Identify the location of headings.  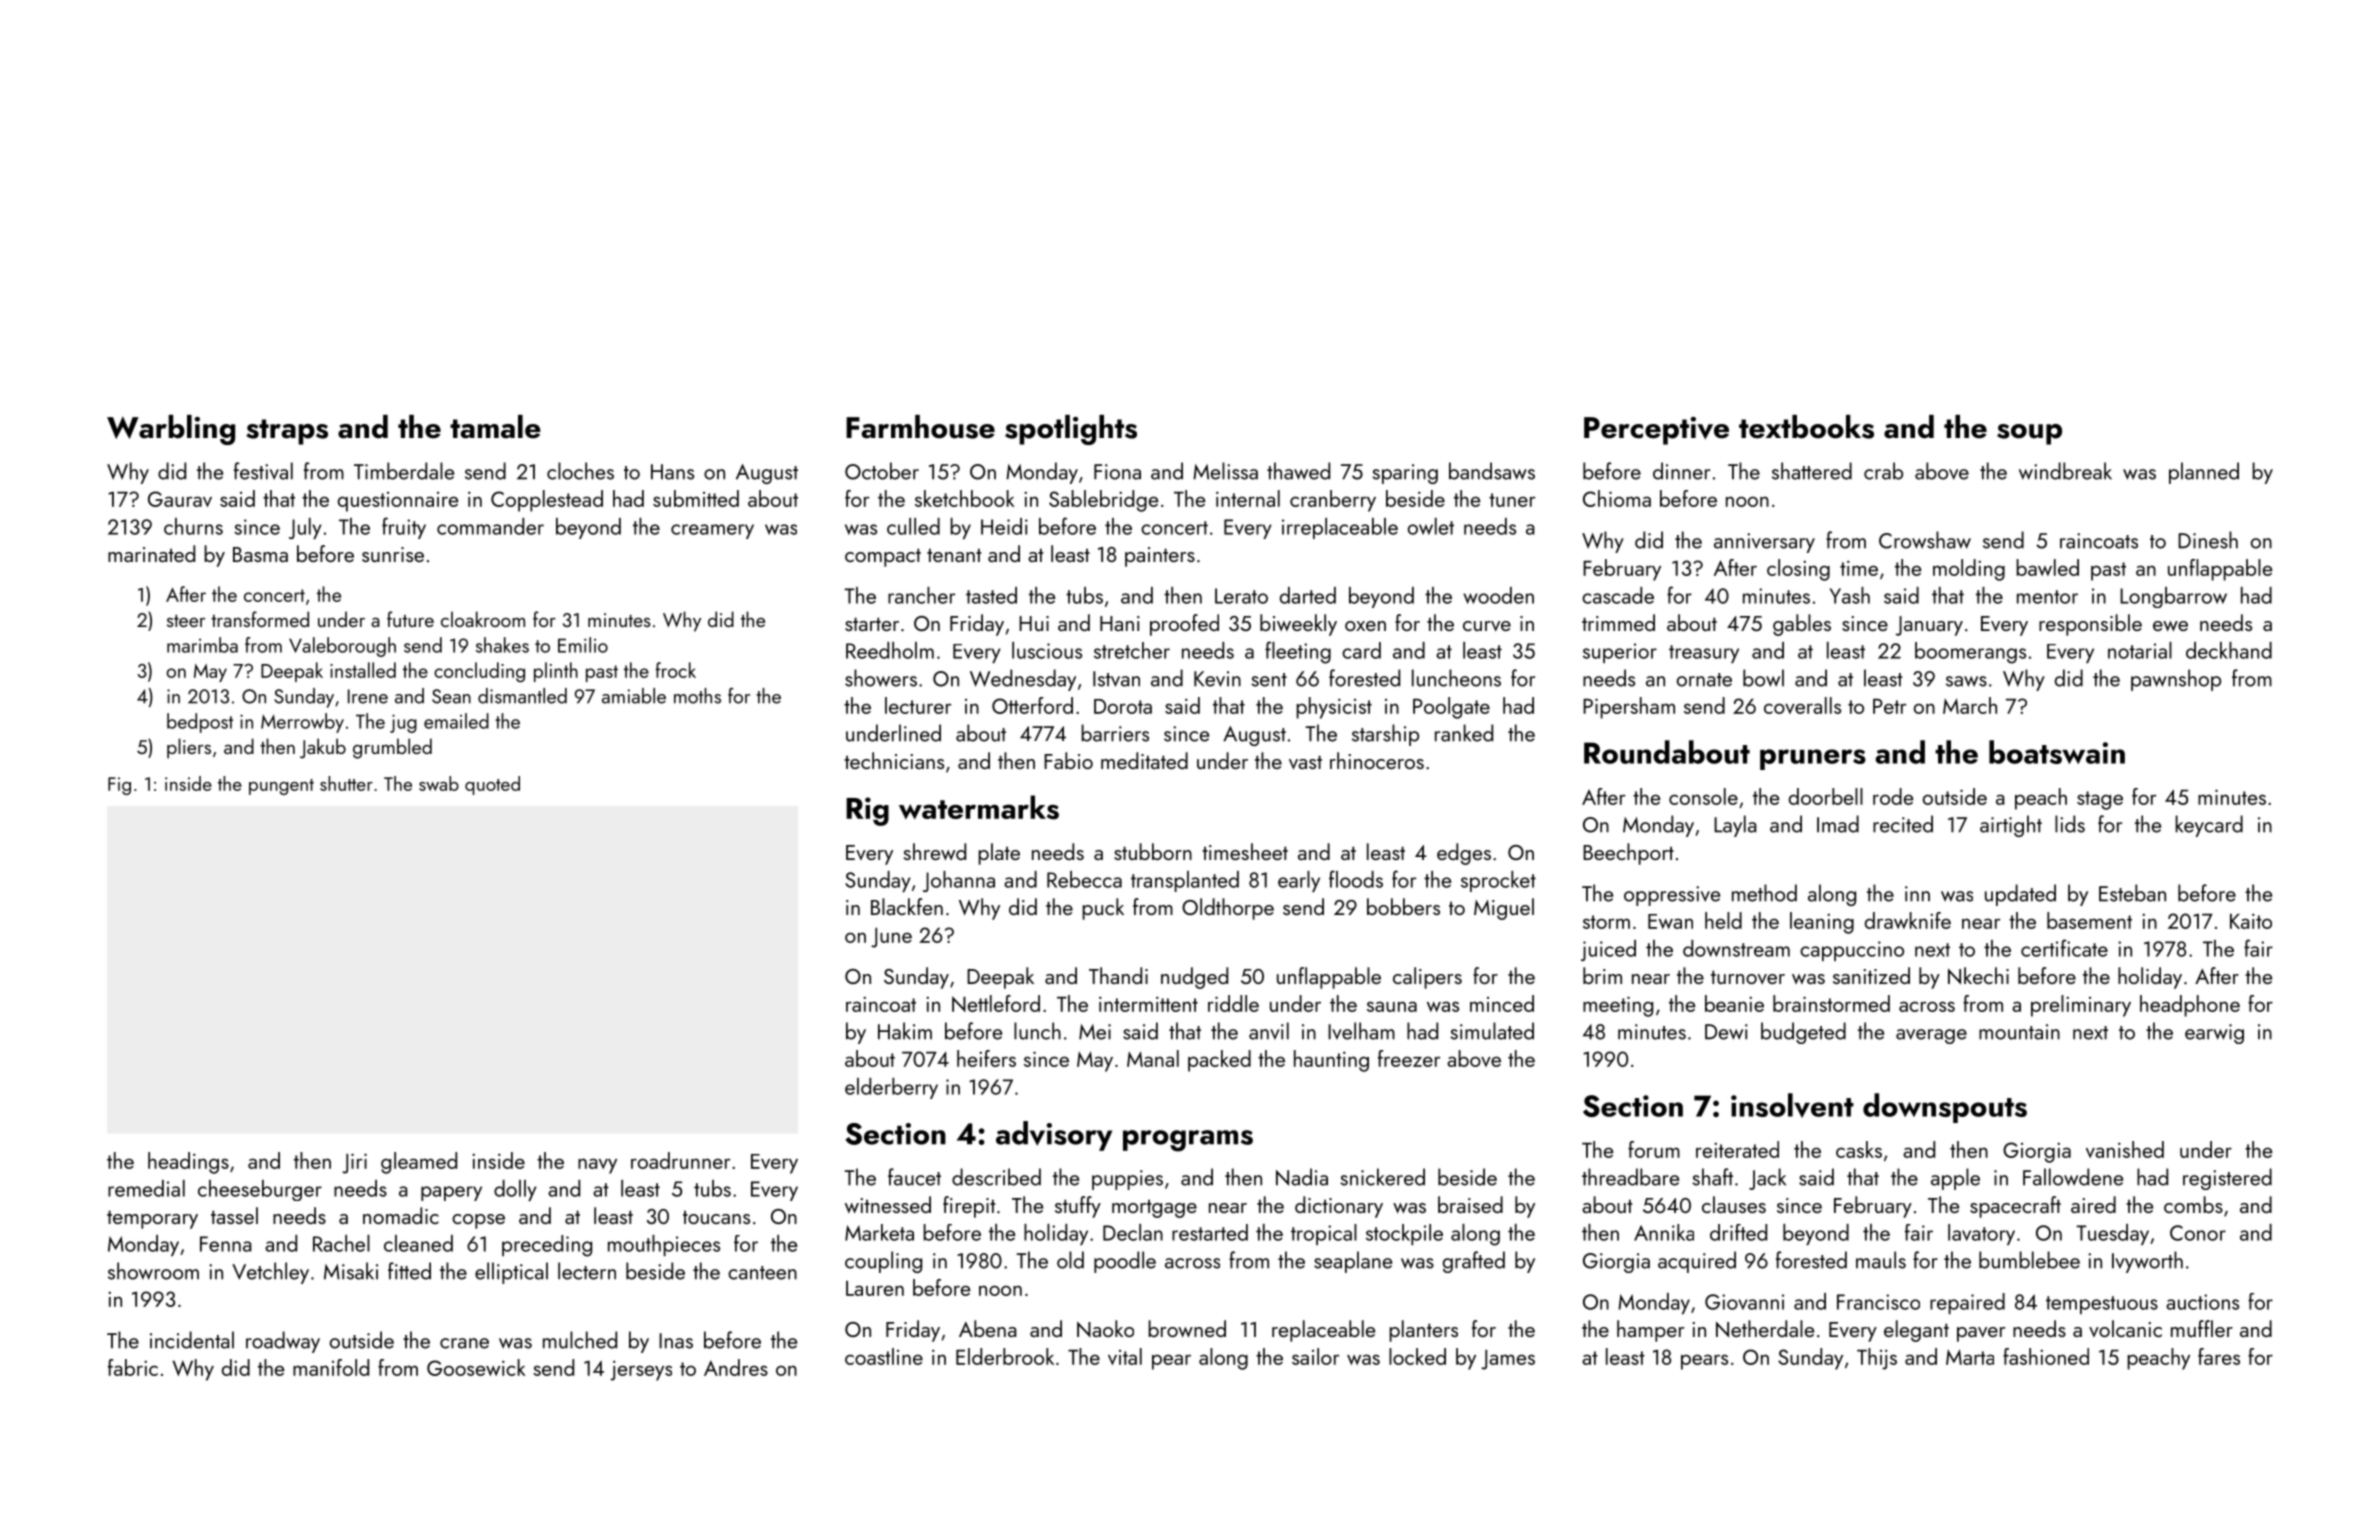
(188, 1163).
